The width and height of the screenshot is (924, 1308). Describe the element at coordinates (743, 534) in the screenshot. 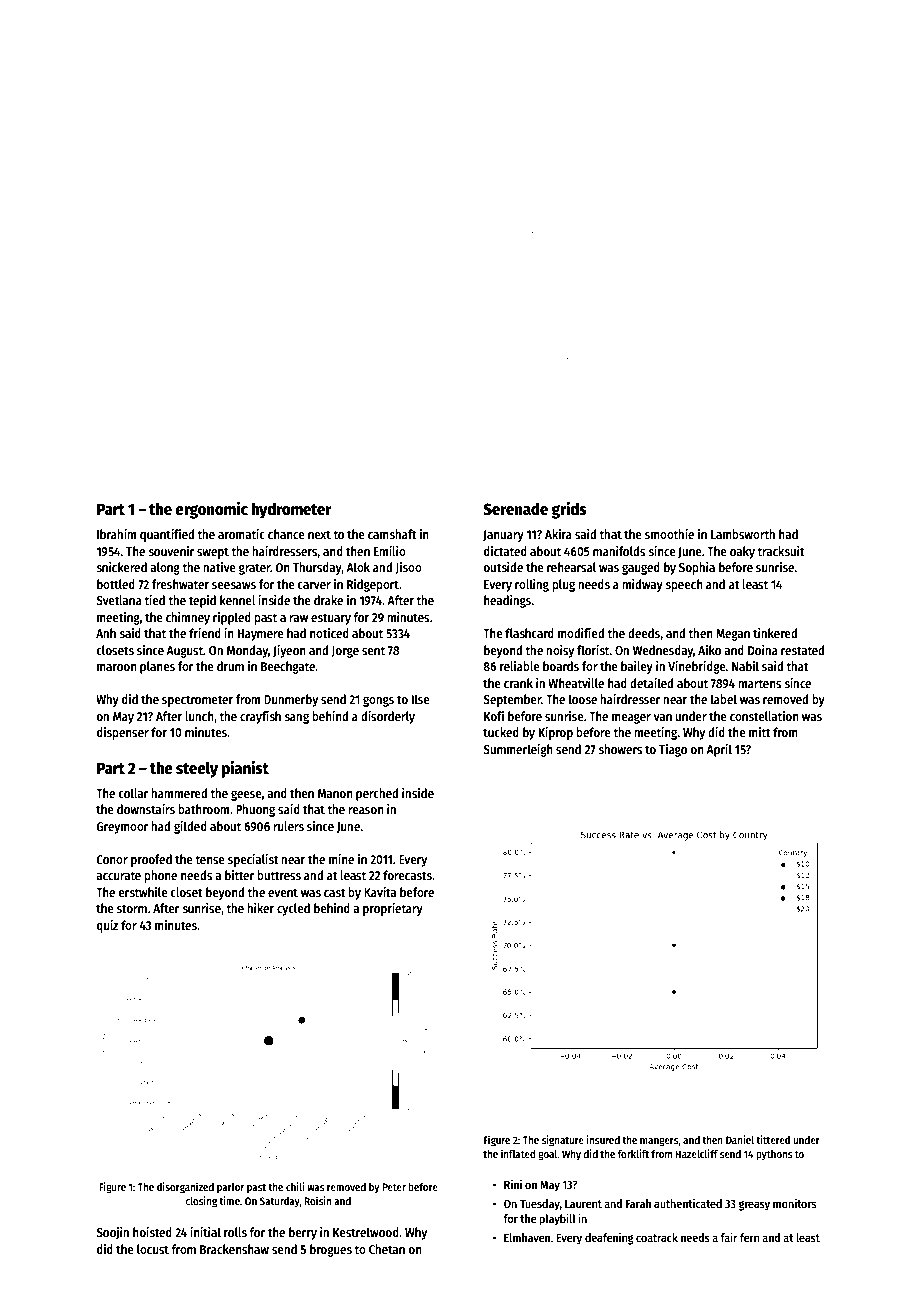

I see `Lambsworth` at that location.
